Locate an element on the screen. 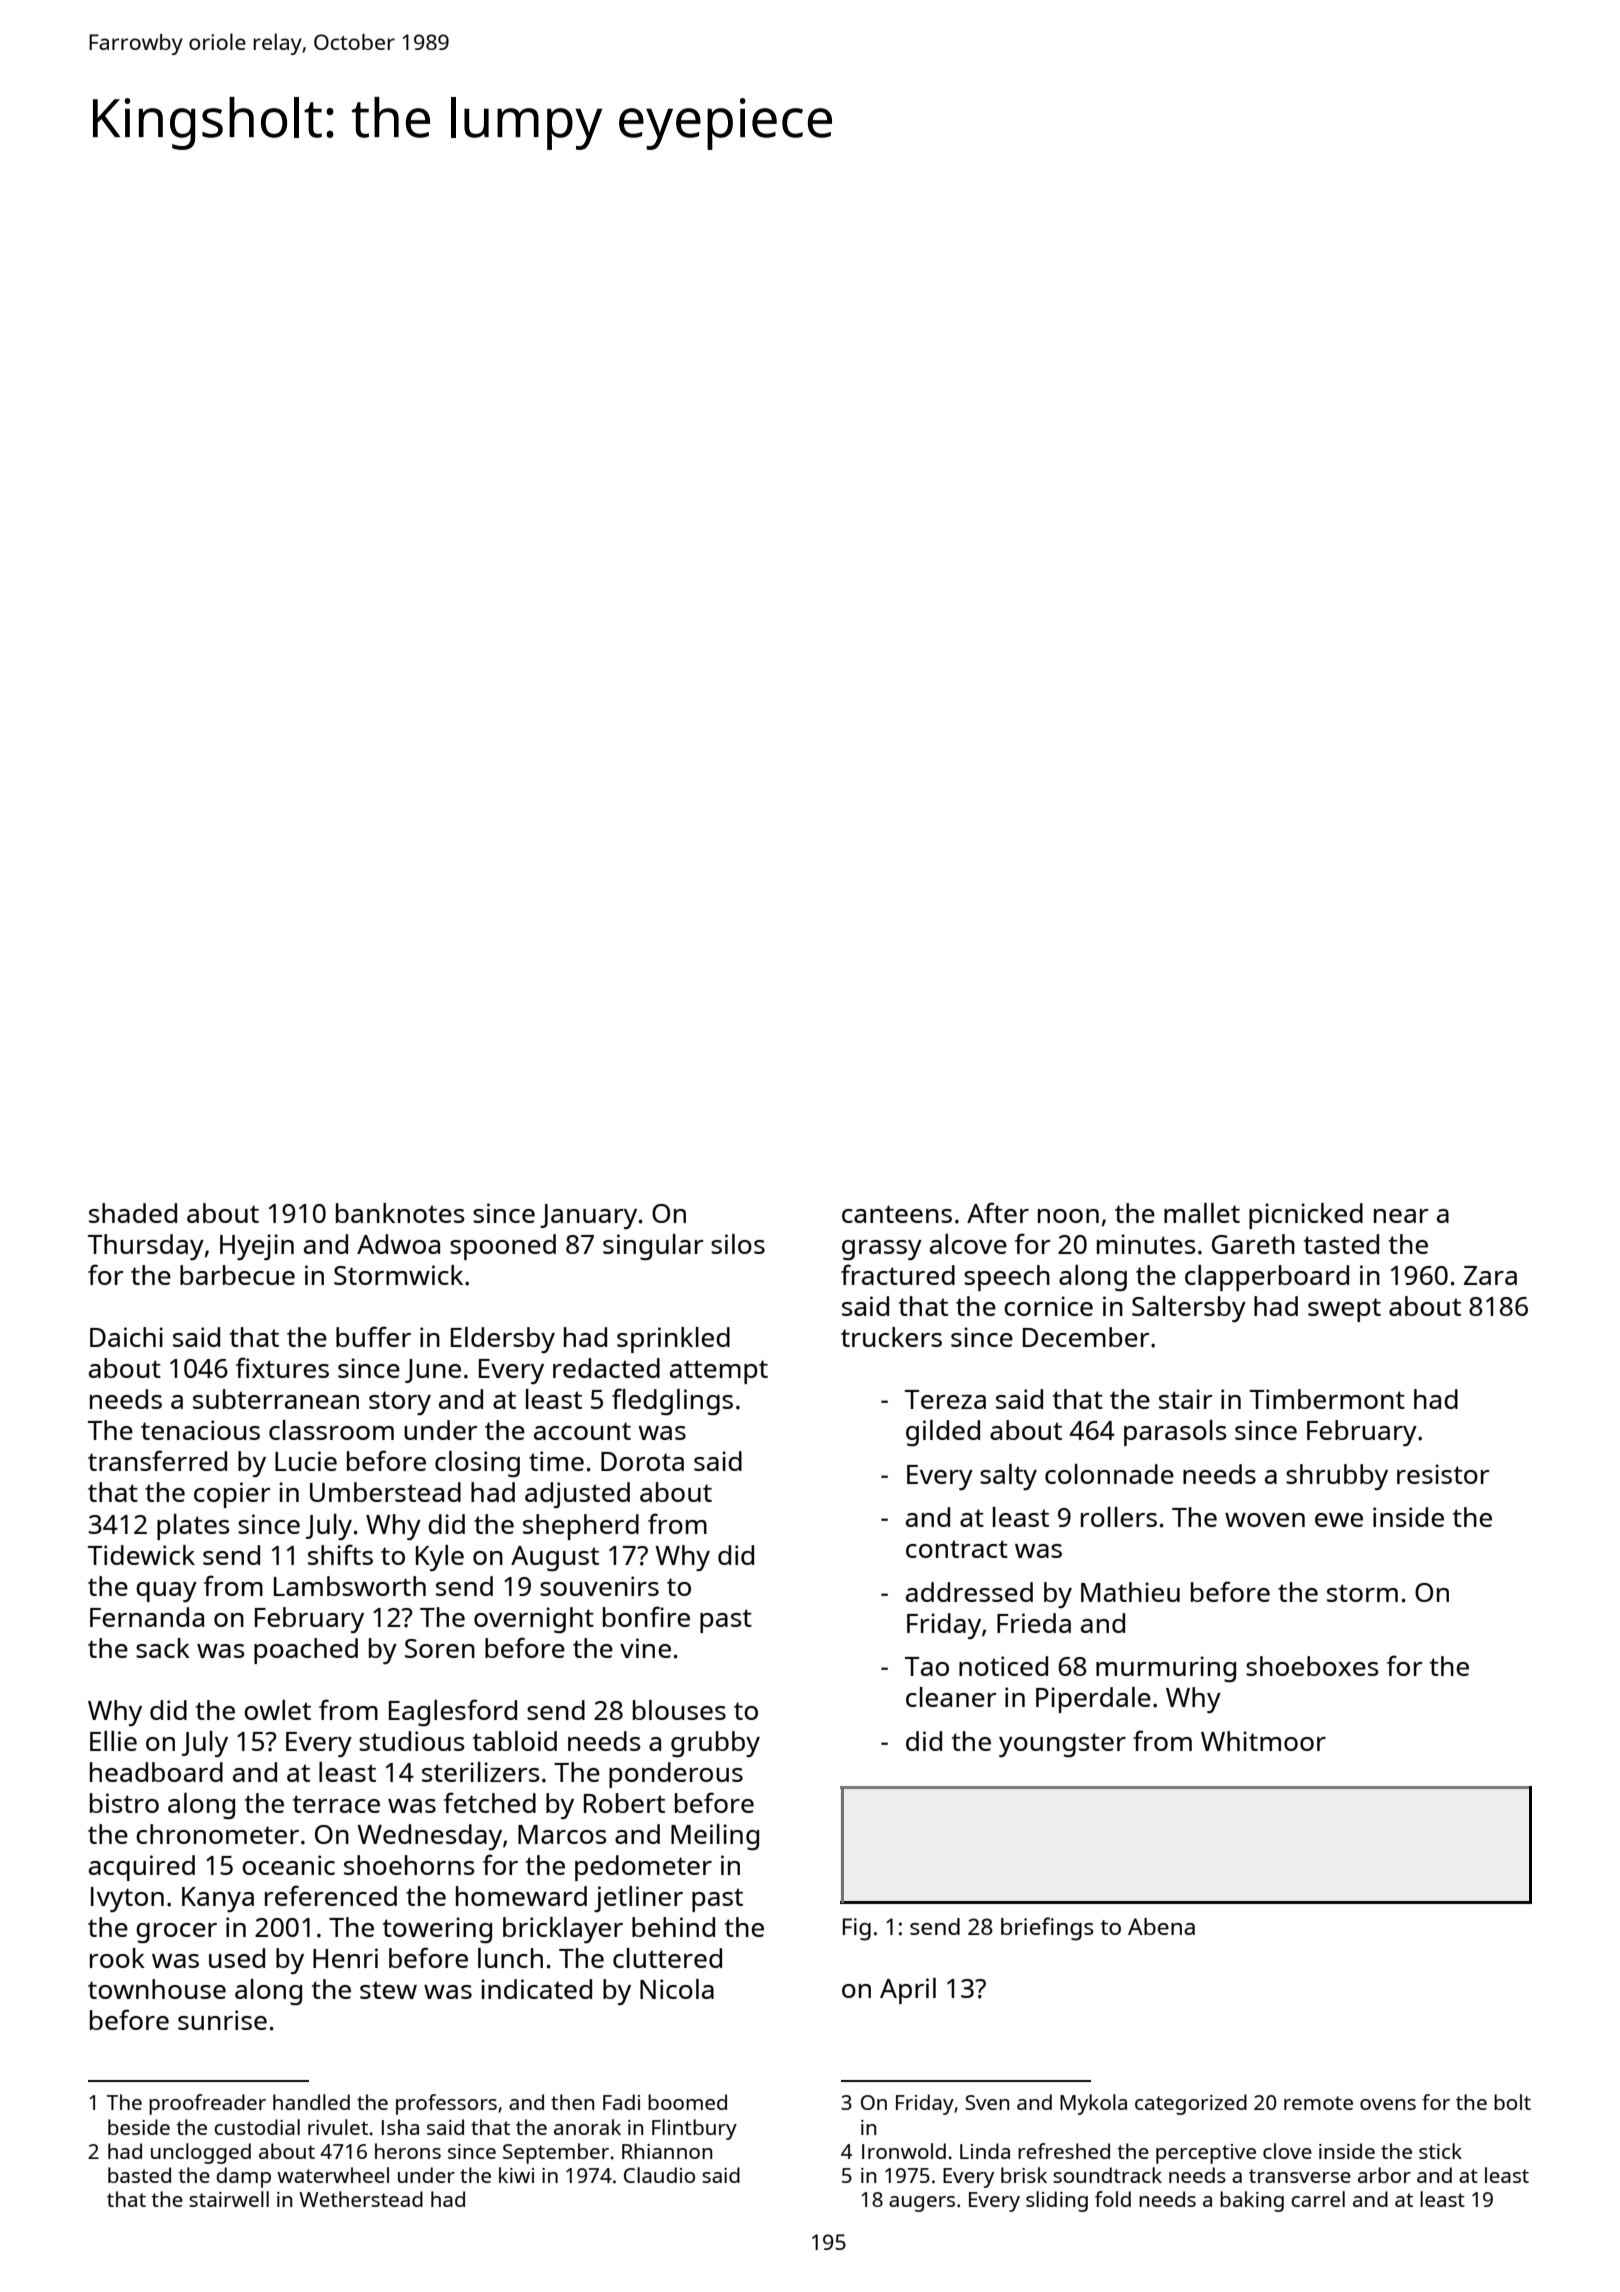 This screenshot has width=1620, height=2292. Whitmoor is located at coordinates (1263, 1741).
